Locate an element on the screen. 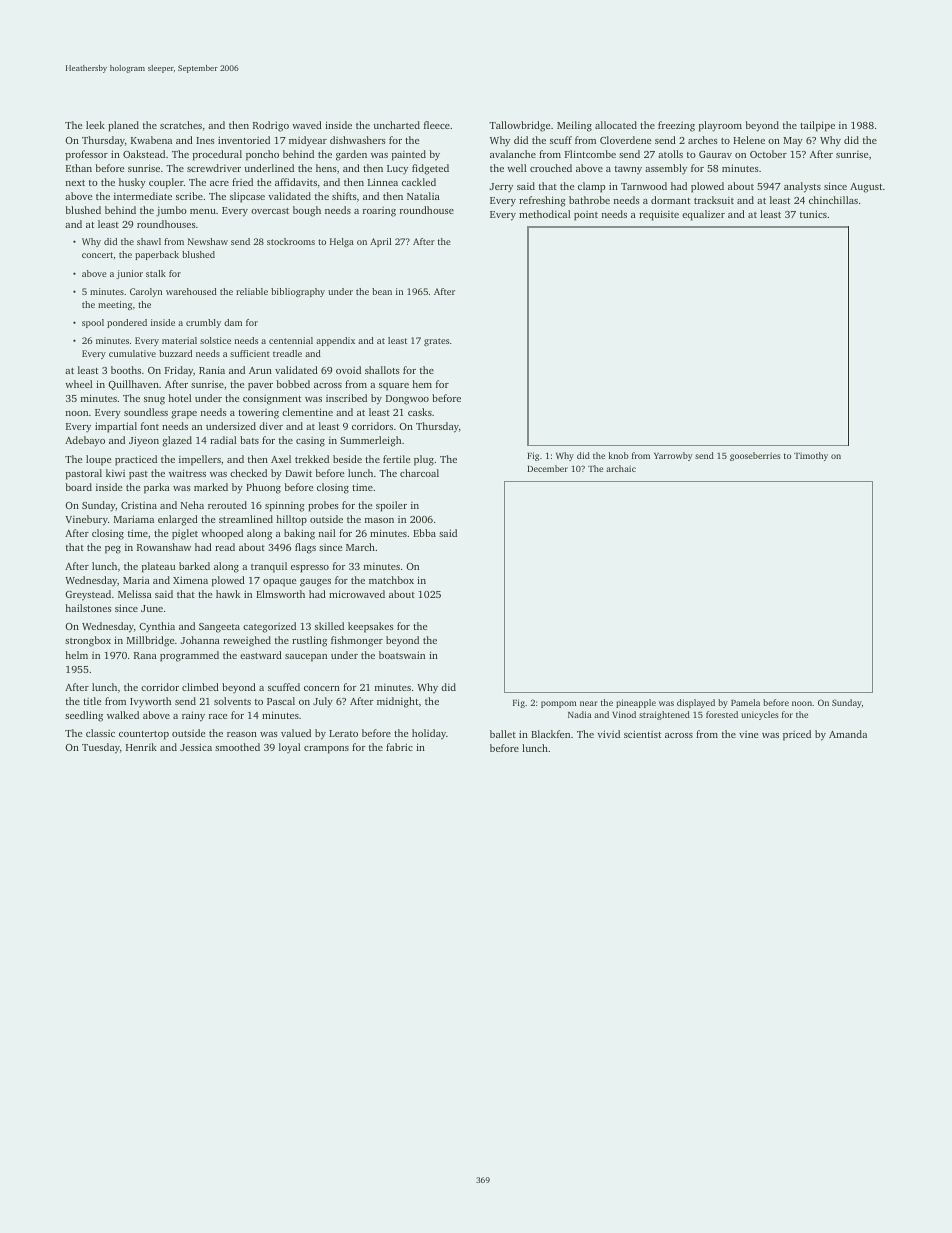 The width and height of the screenshot is (952, 1233). bibliography is located at coordinates (298, 292).
